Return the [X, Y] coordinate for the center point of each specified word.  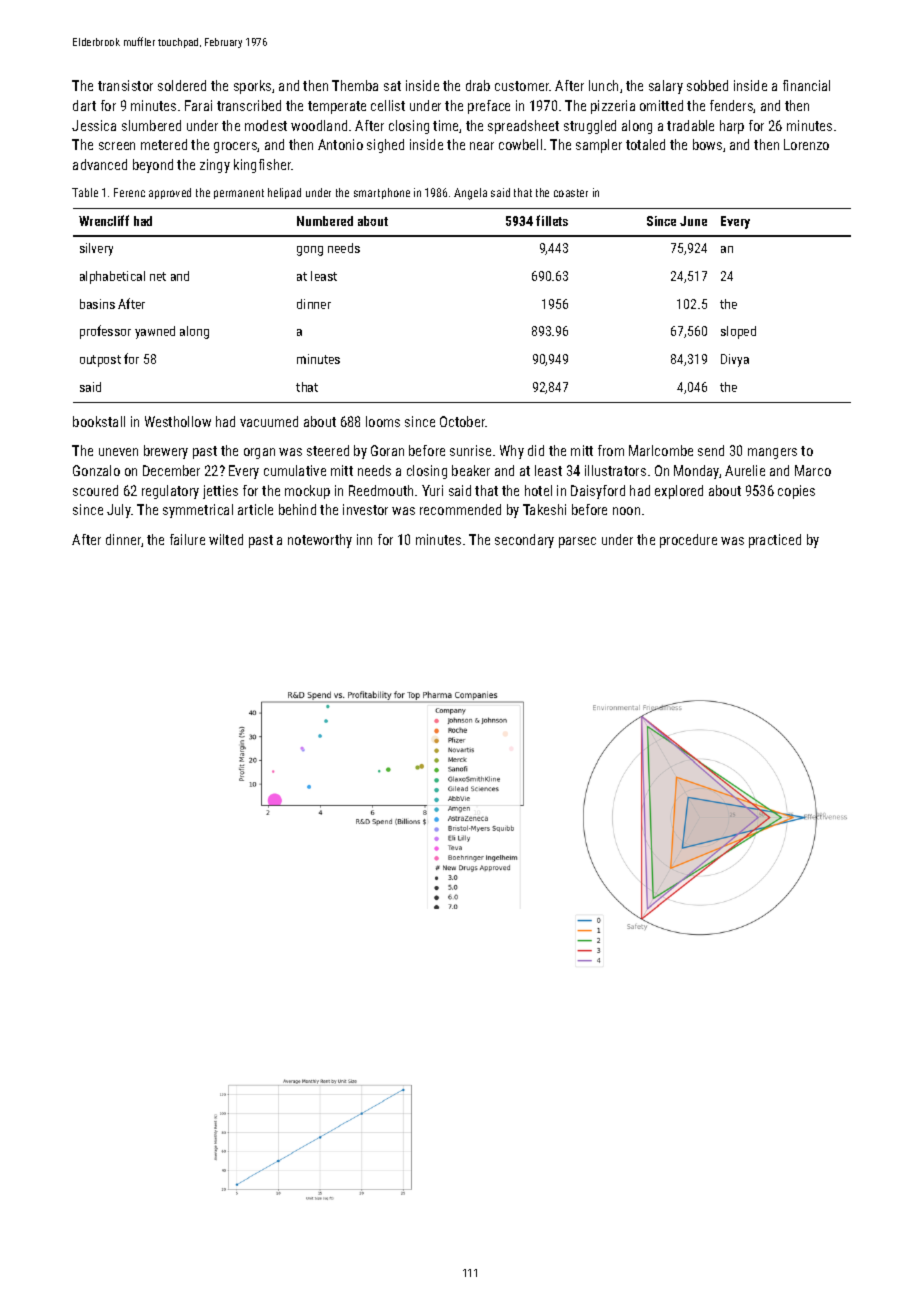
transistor [125, 85]
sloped [738, 332]
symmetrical [198, 511]
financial [806, 85]
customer [522, 86]
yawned [155, 332]
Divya [735, 360]
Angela [470, 194]
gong [310, 251]
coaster [571, 193]
